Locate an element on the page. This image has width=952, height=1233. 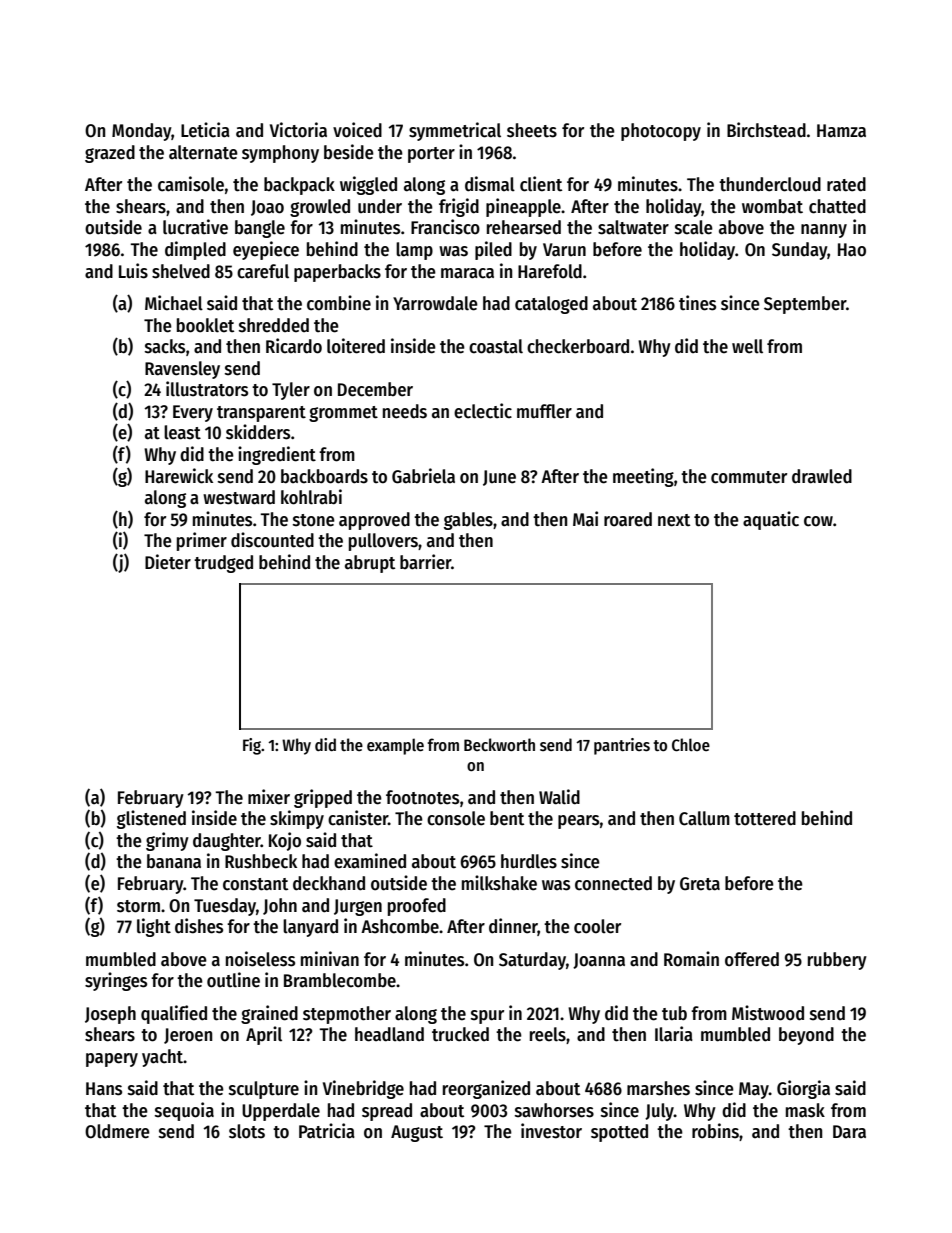
August is located at coordinates (417, 1133).
